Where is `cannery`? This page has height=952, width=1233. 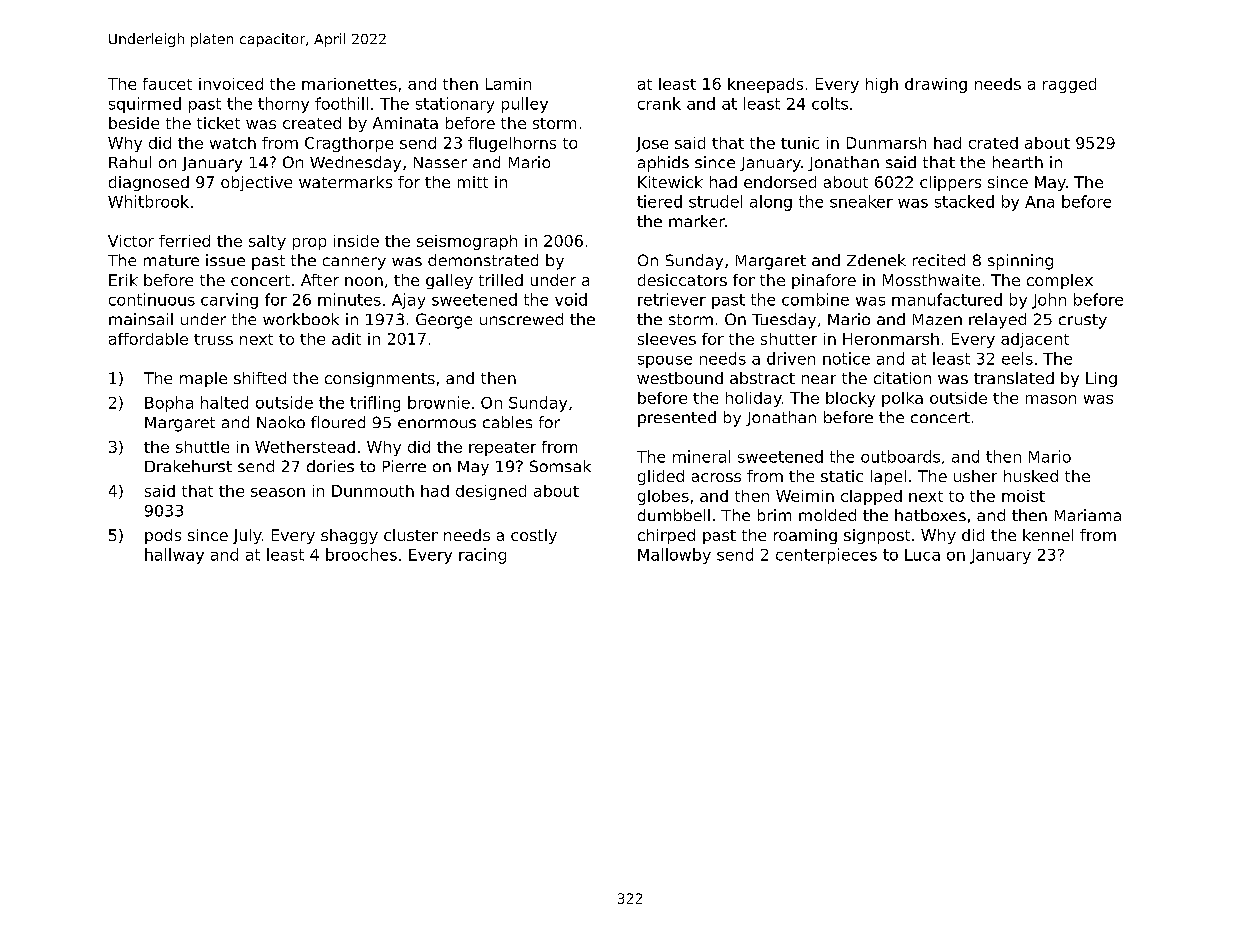 cannery is located at coordinates (354, 263).
